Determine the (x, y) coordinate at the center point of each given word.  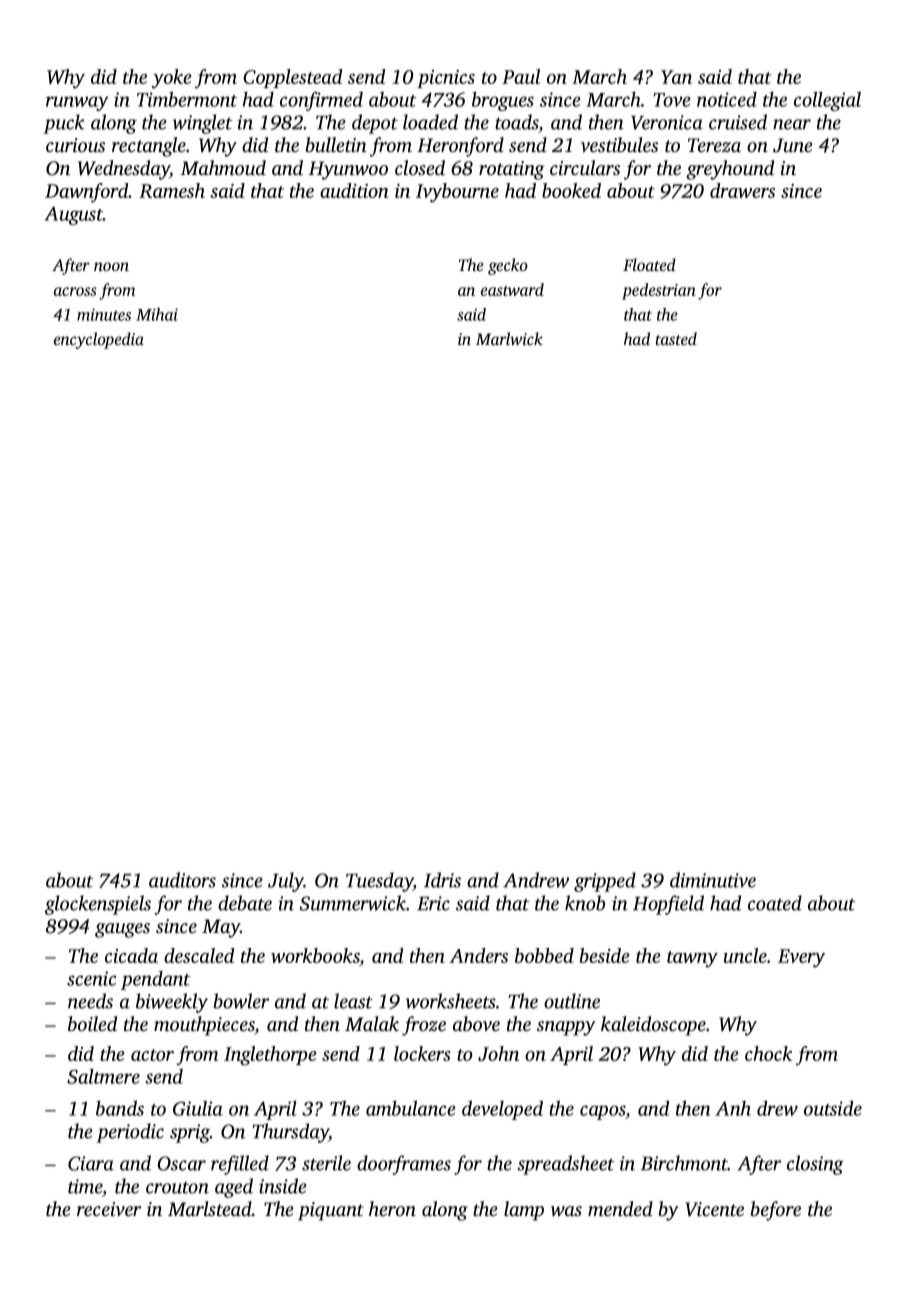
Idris (442, 880)
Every (801, 958)
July (286, 882)
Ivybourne (457, 193)
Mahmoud (223, 167)
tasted (676, 338)
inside (283, 1186)
